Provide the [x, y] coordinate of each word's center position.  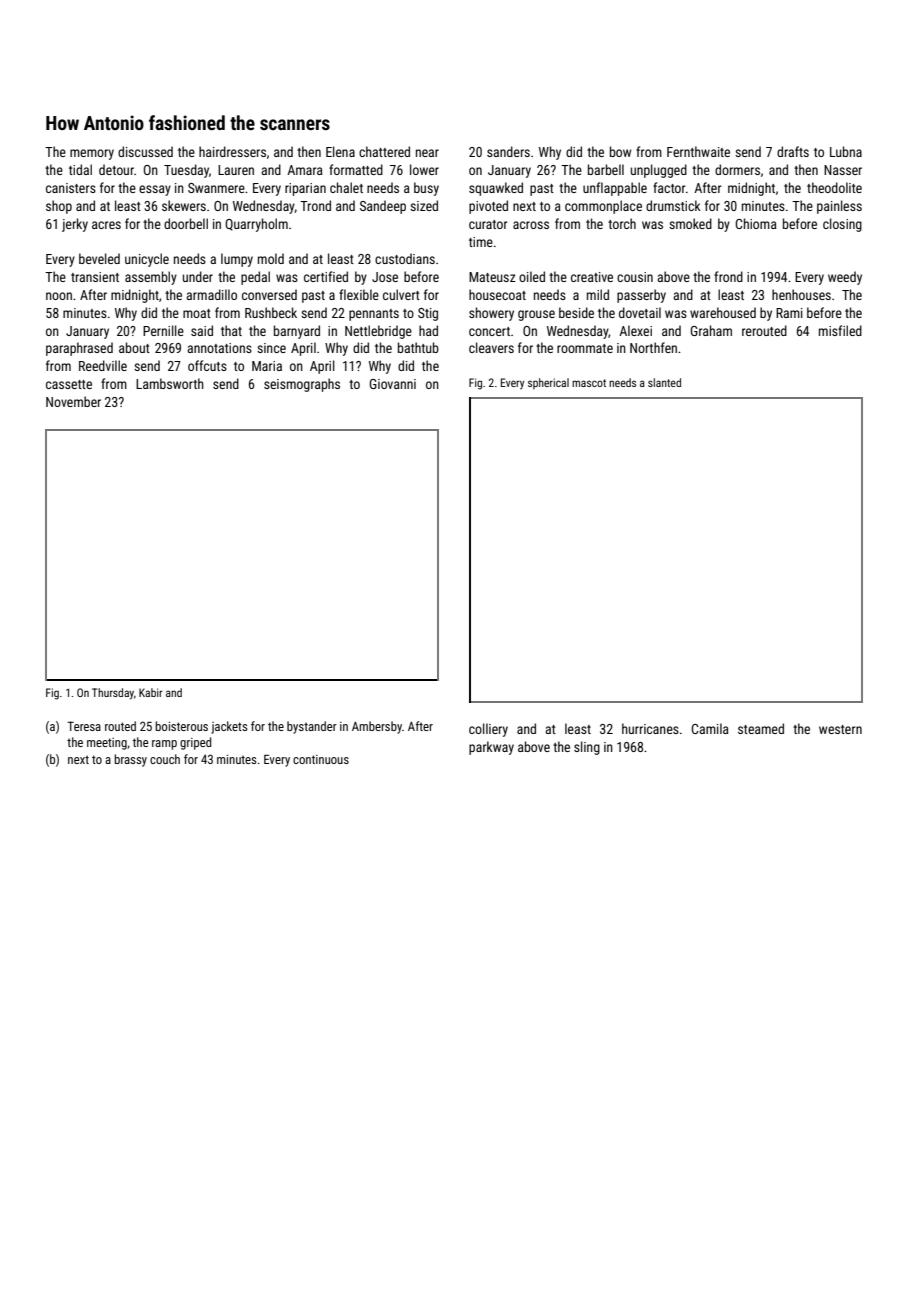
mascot [589, 383]
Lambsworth [170, 383]
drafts [793, 151]
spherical [548, 383]
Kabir [151, 692]
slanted [664, 382]
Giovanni [392, 384]
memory [92, 154]
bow [620, 151]
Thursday [113, 694]
